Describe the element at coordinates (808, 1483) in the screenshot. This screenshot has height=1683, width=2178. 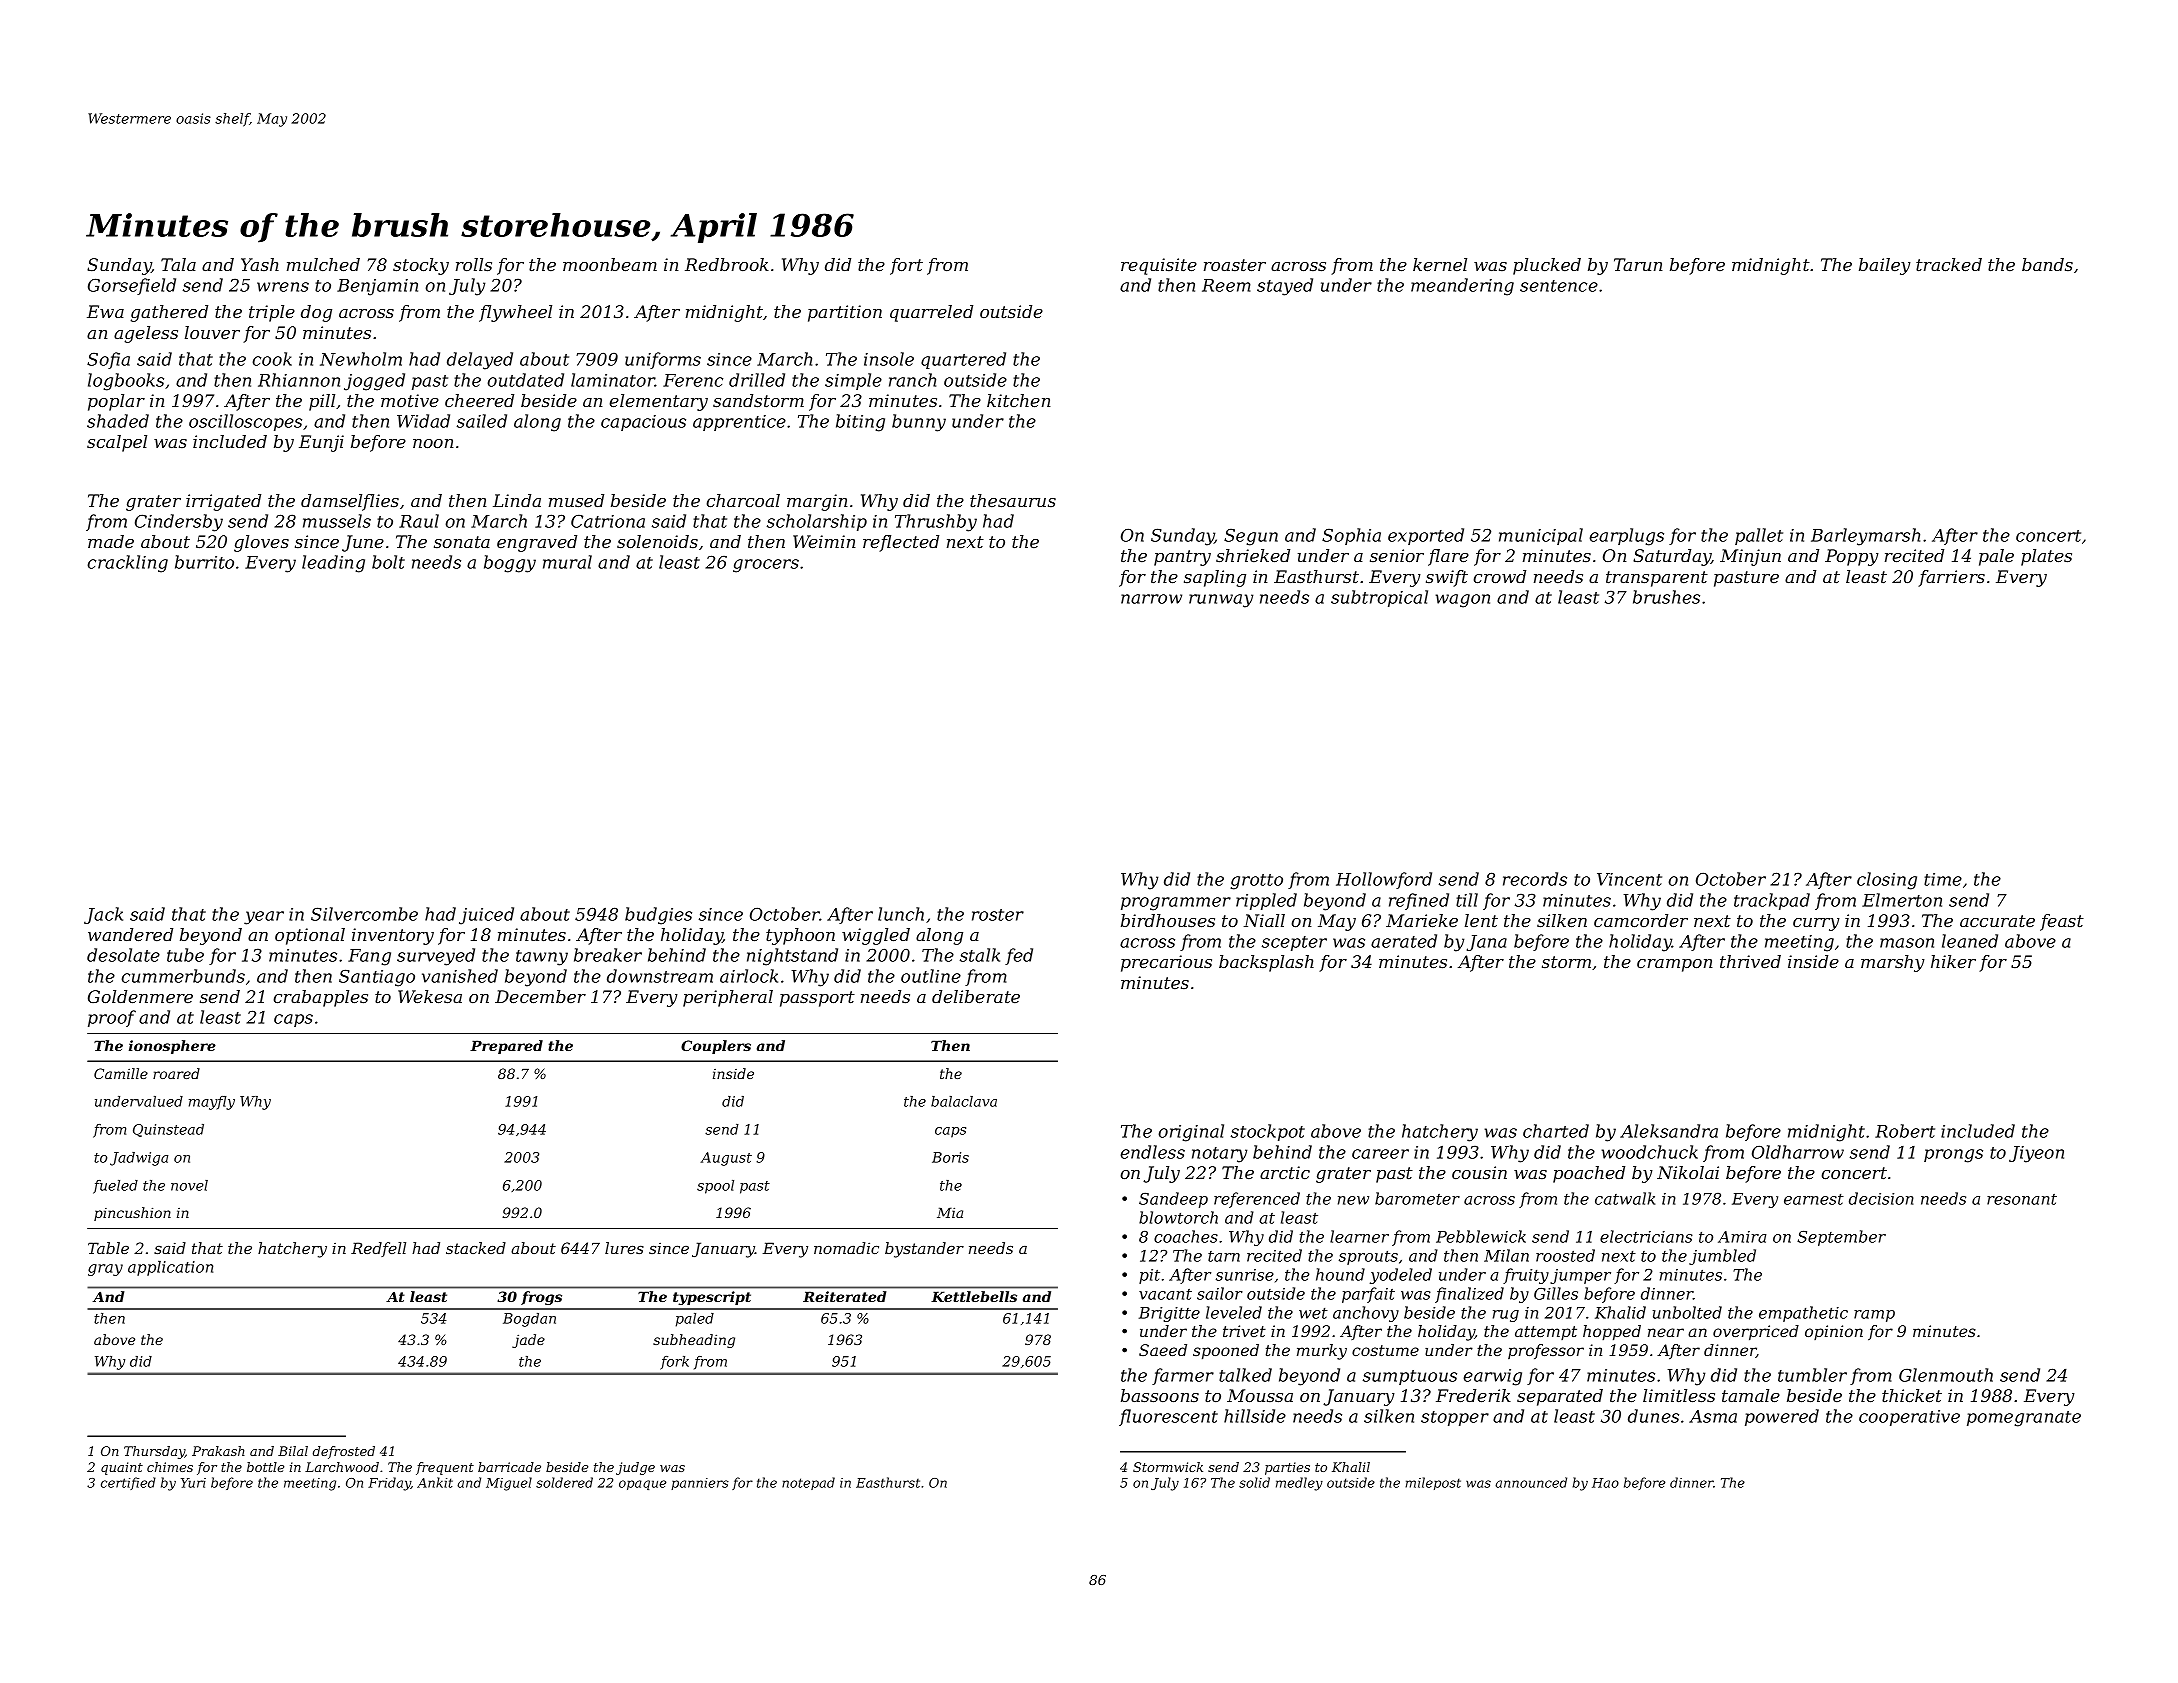
I see `notepad` at that location.
